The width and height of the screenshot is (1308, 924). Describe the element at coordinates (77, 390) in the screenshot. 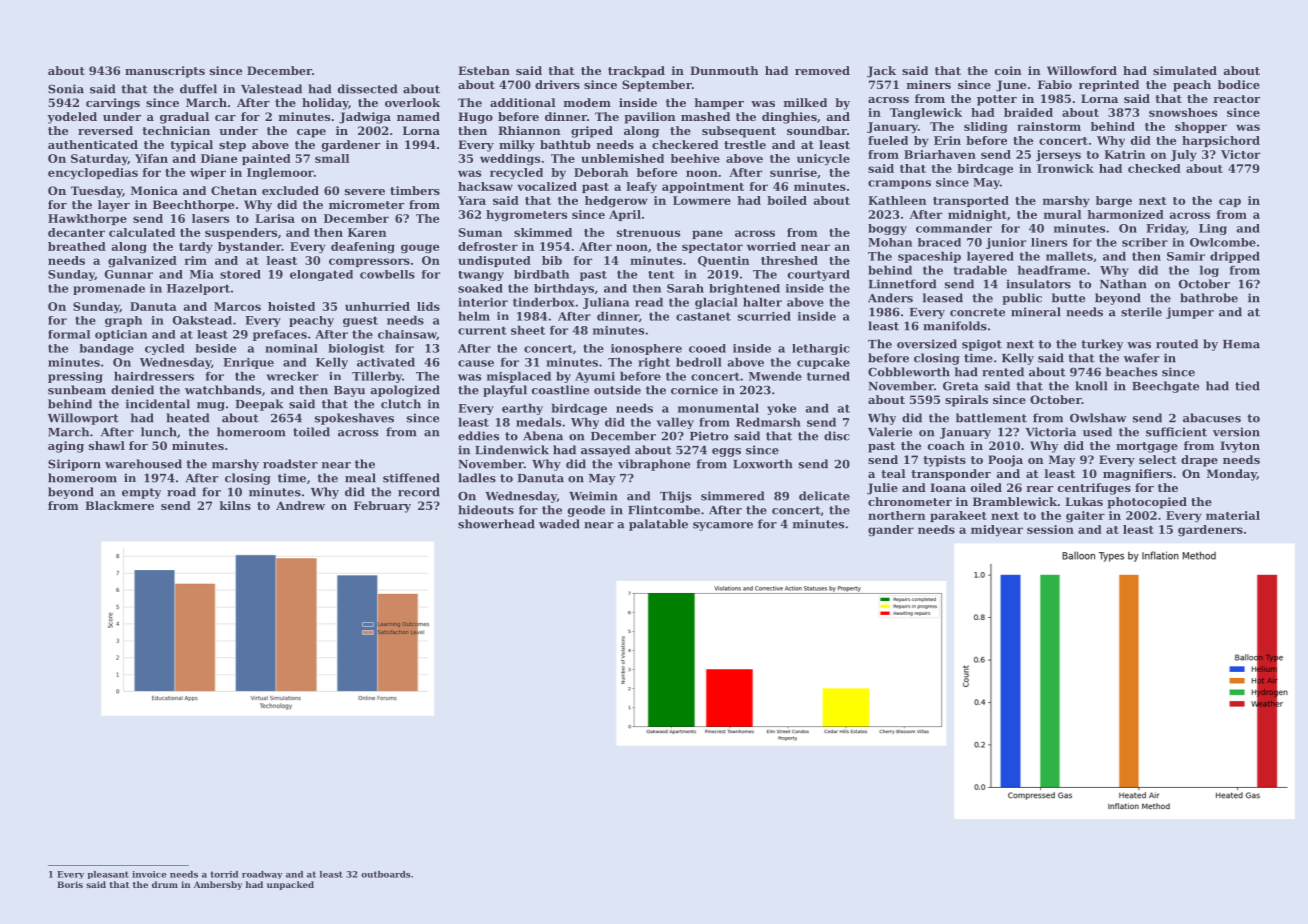

I see `sunbeam` at that location.
